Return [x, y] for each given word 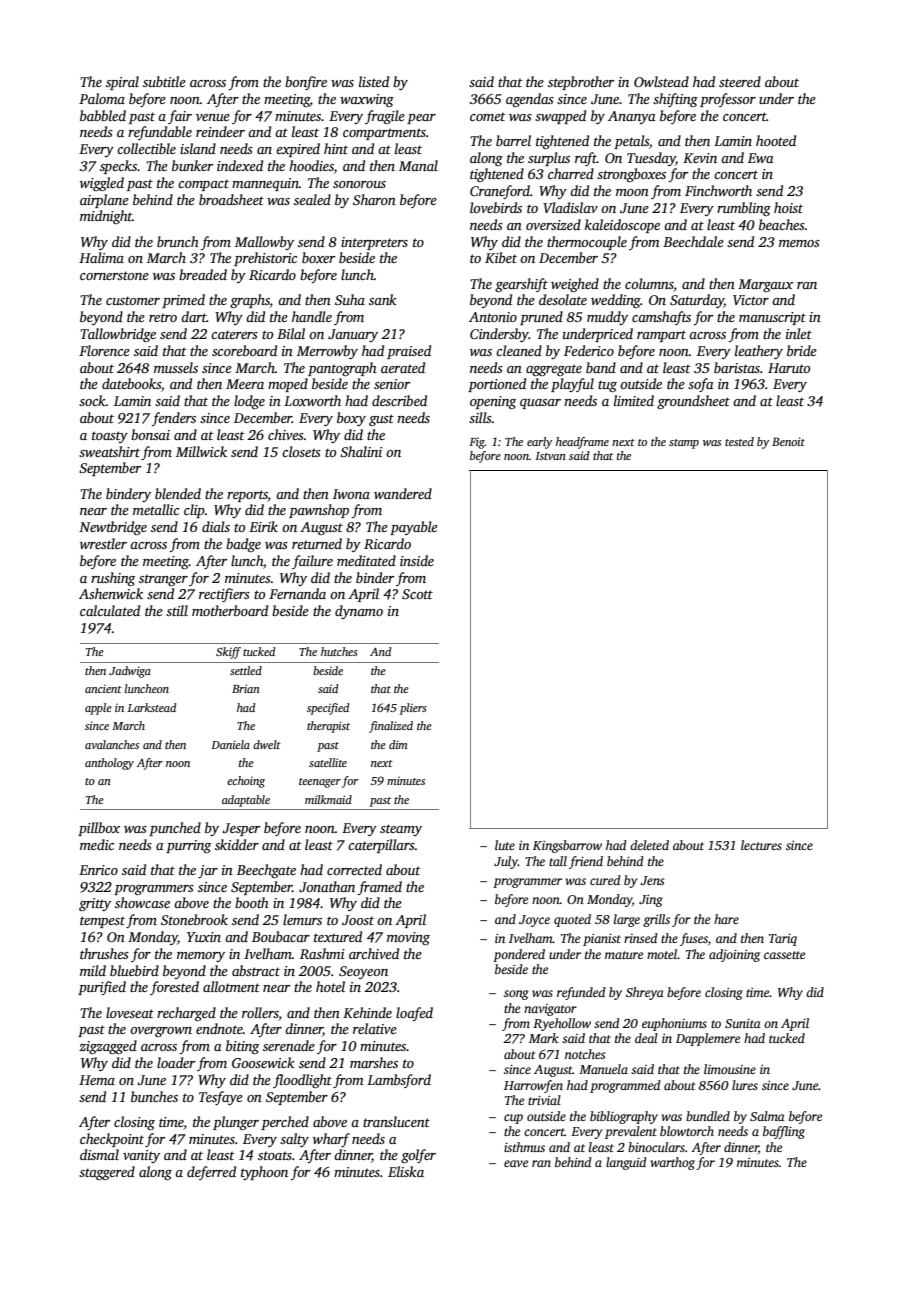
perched [285, 1123]
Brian [246, 688]
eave [516, 1163]
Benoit [788, 441]
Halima [101, 257]
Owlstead [661, 81]
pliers [413, 709]
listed [374, 81]
